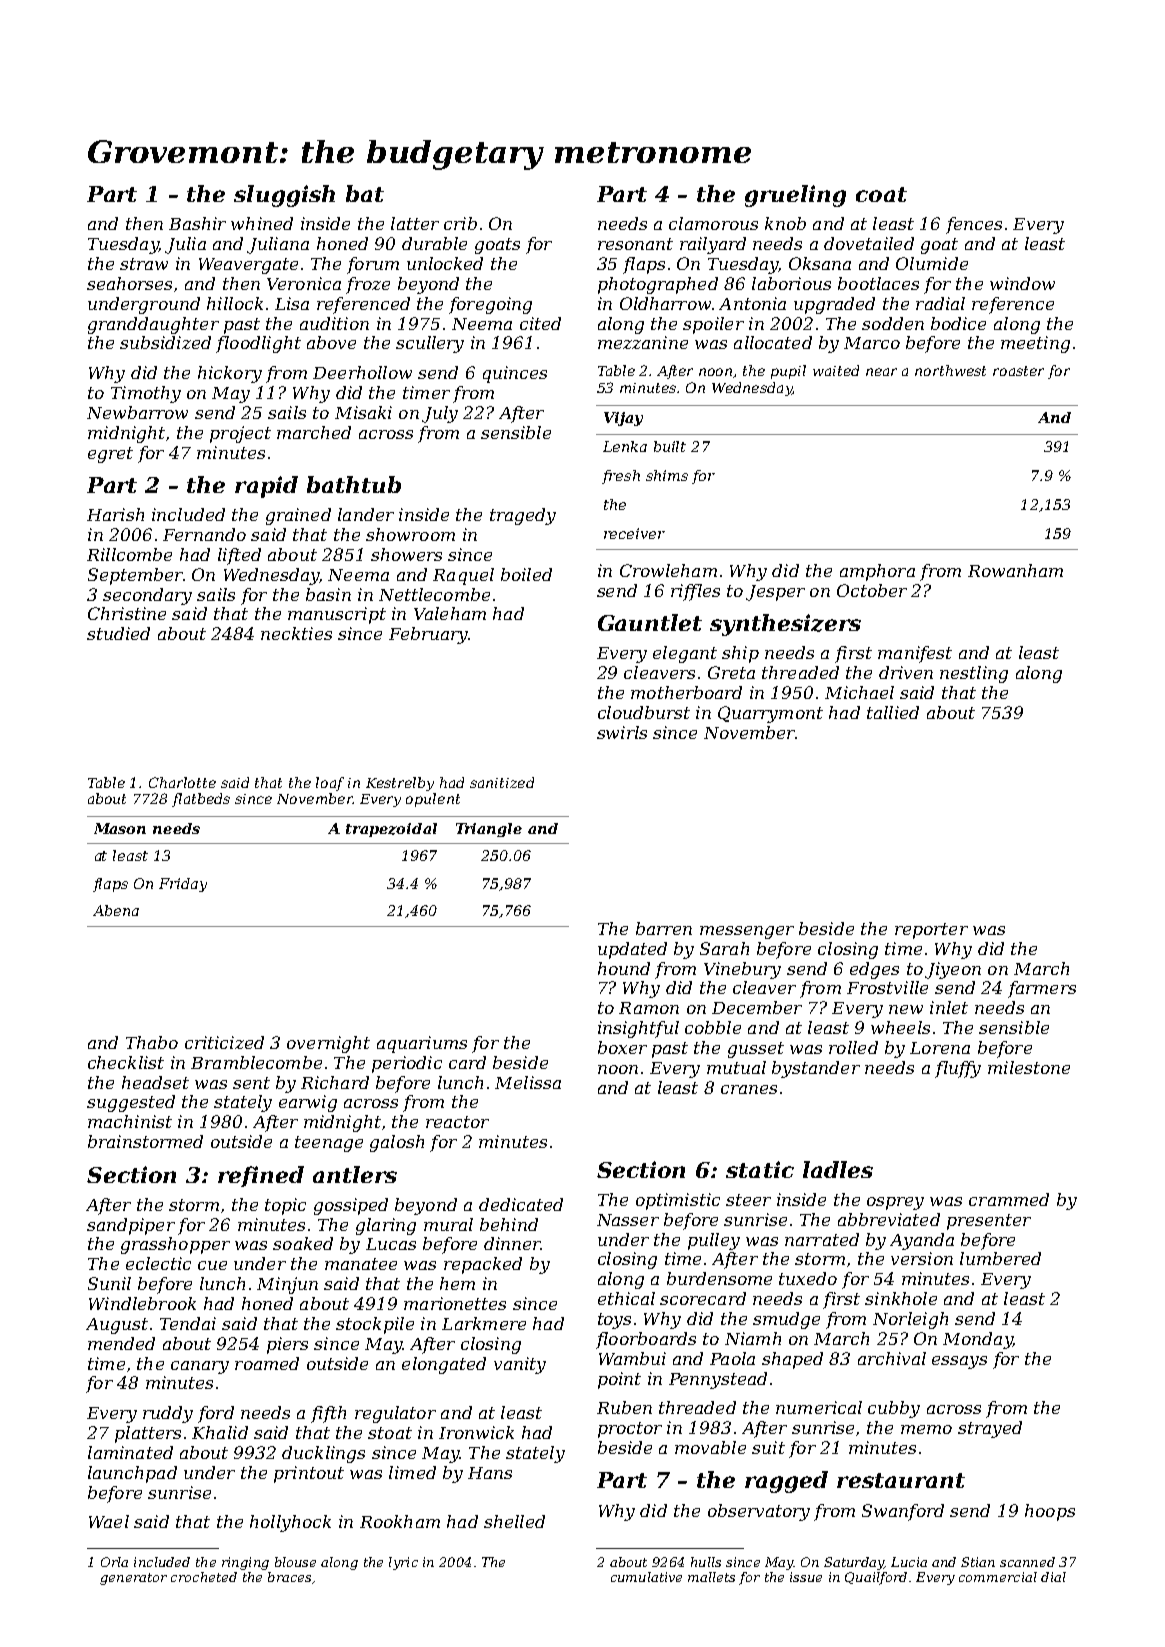 This screenshot has width=1165, height=1647. I want to click on ship, so click(740, 654).
